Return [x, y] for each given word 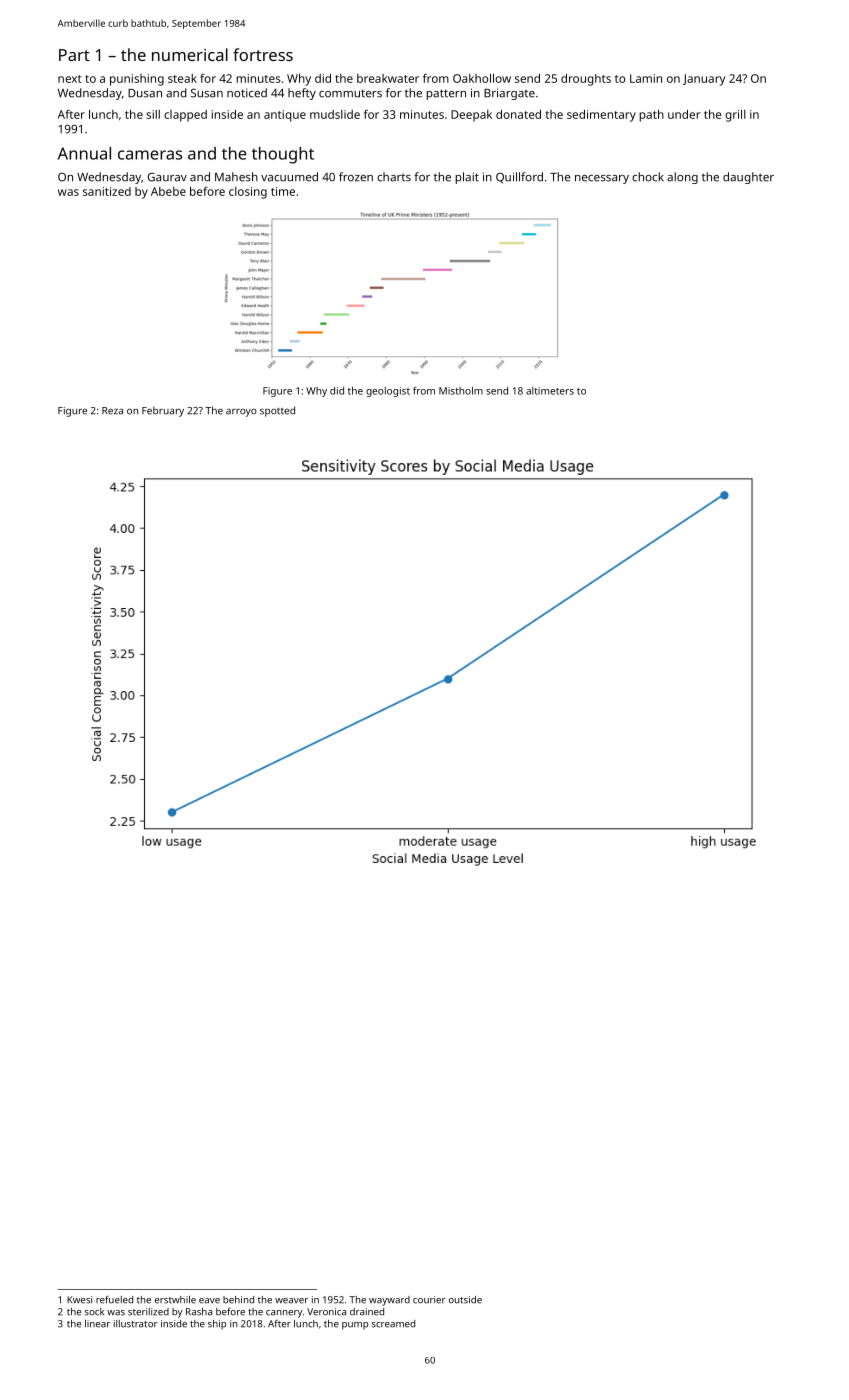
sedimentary [601, 116]
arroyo [241, 413]
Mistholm [461, 391]
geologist [388, 392]
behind [238, 1300]
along [682, 178]
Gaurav [167, 177]
